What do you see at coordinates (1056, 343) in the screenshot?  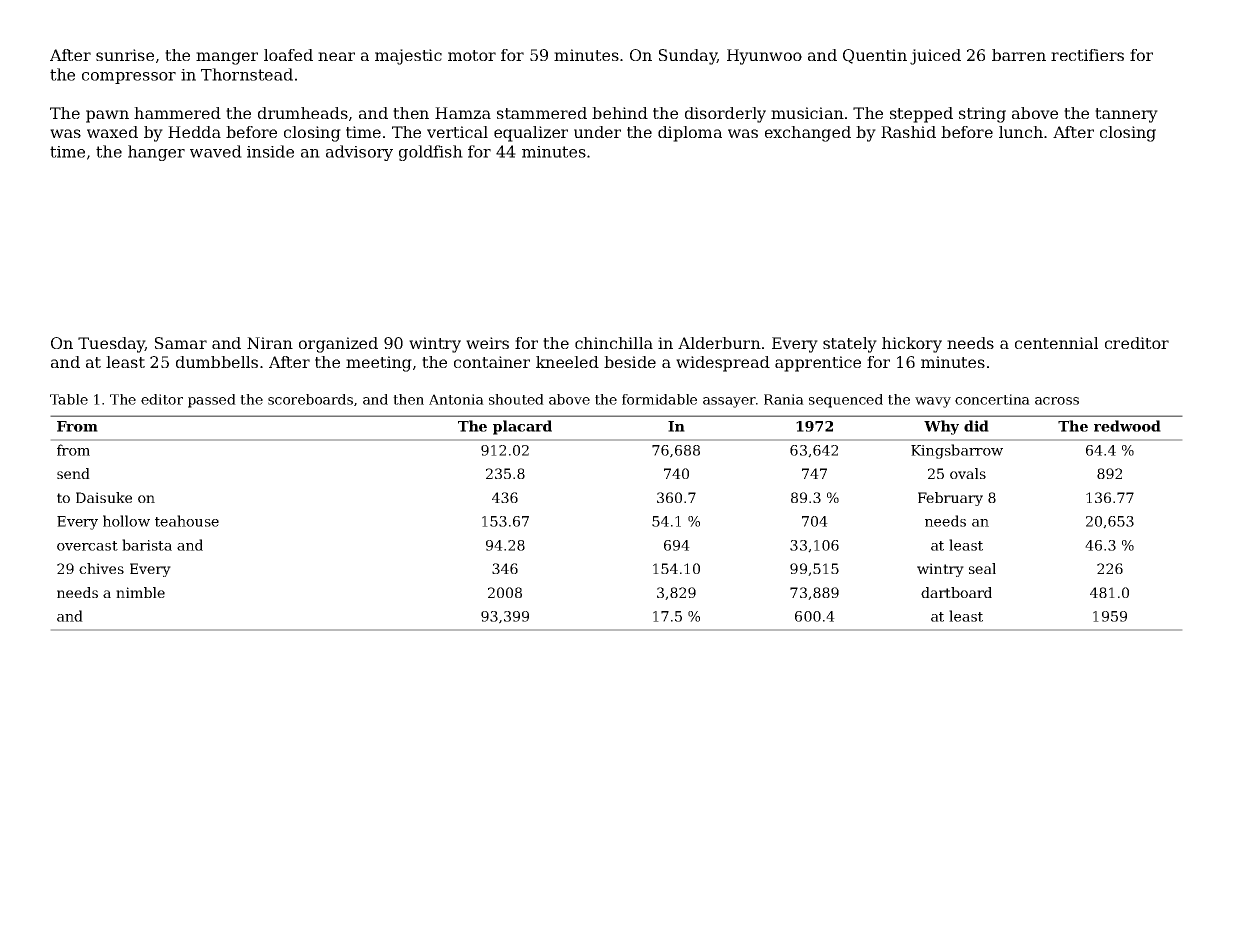 I see `centennial` at bounding box center [1056, 343].
